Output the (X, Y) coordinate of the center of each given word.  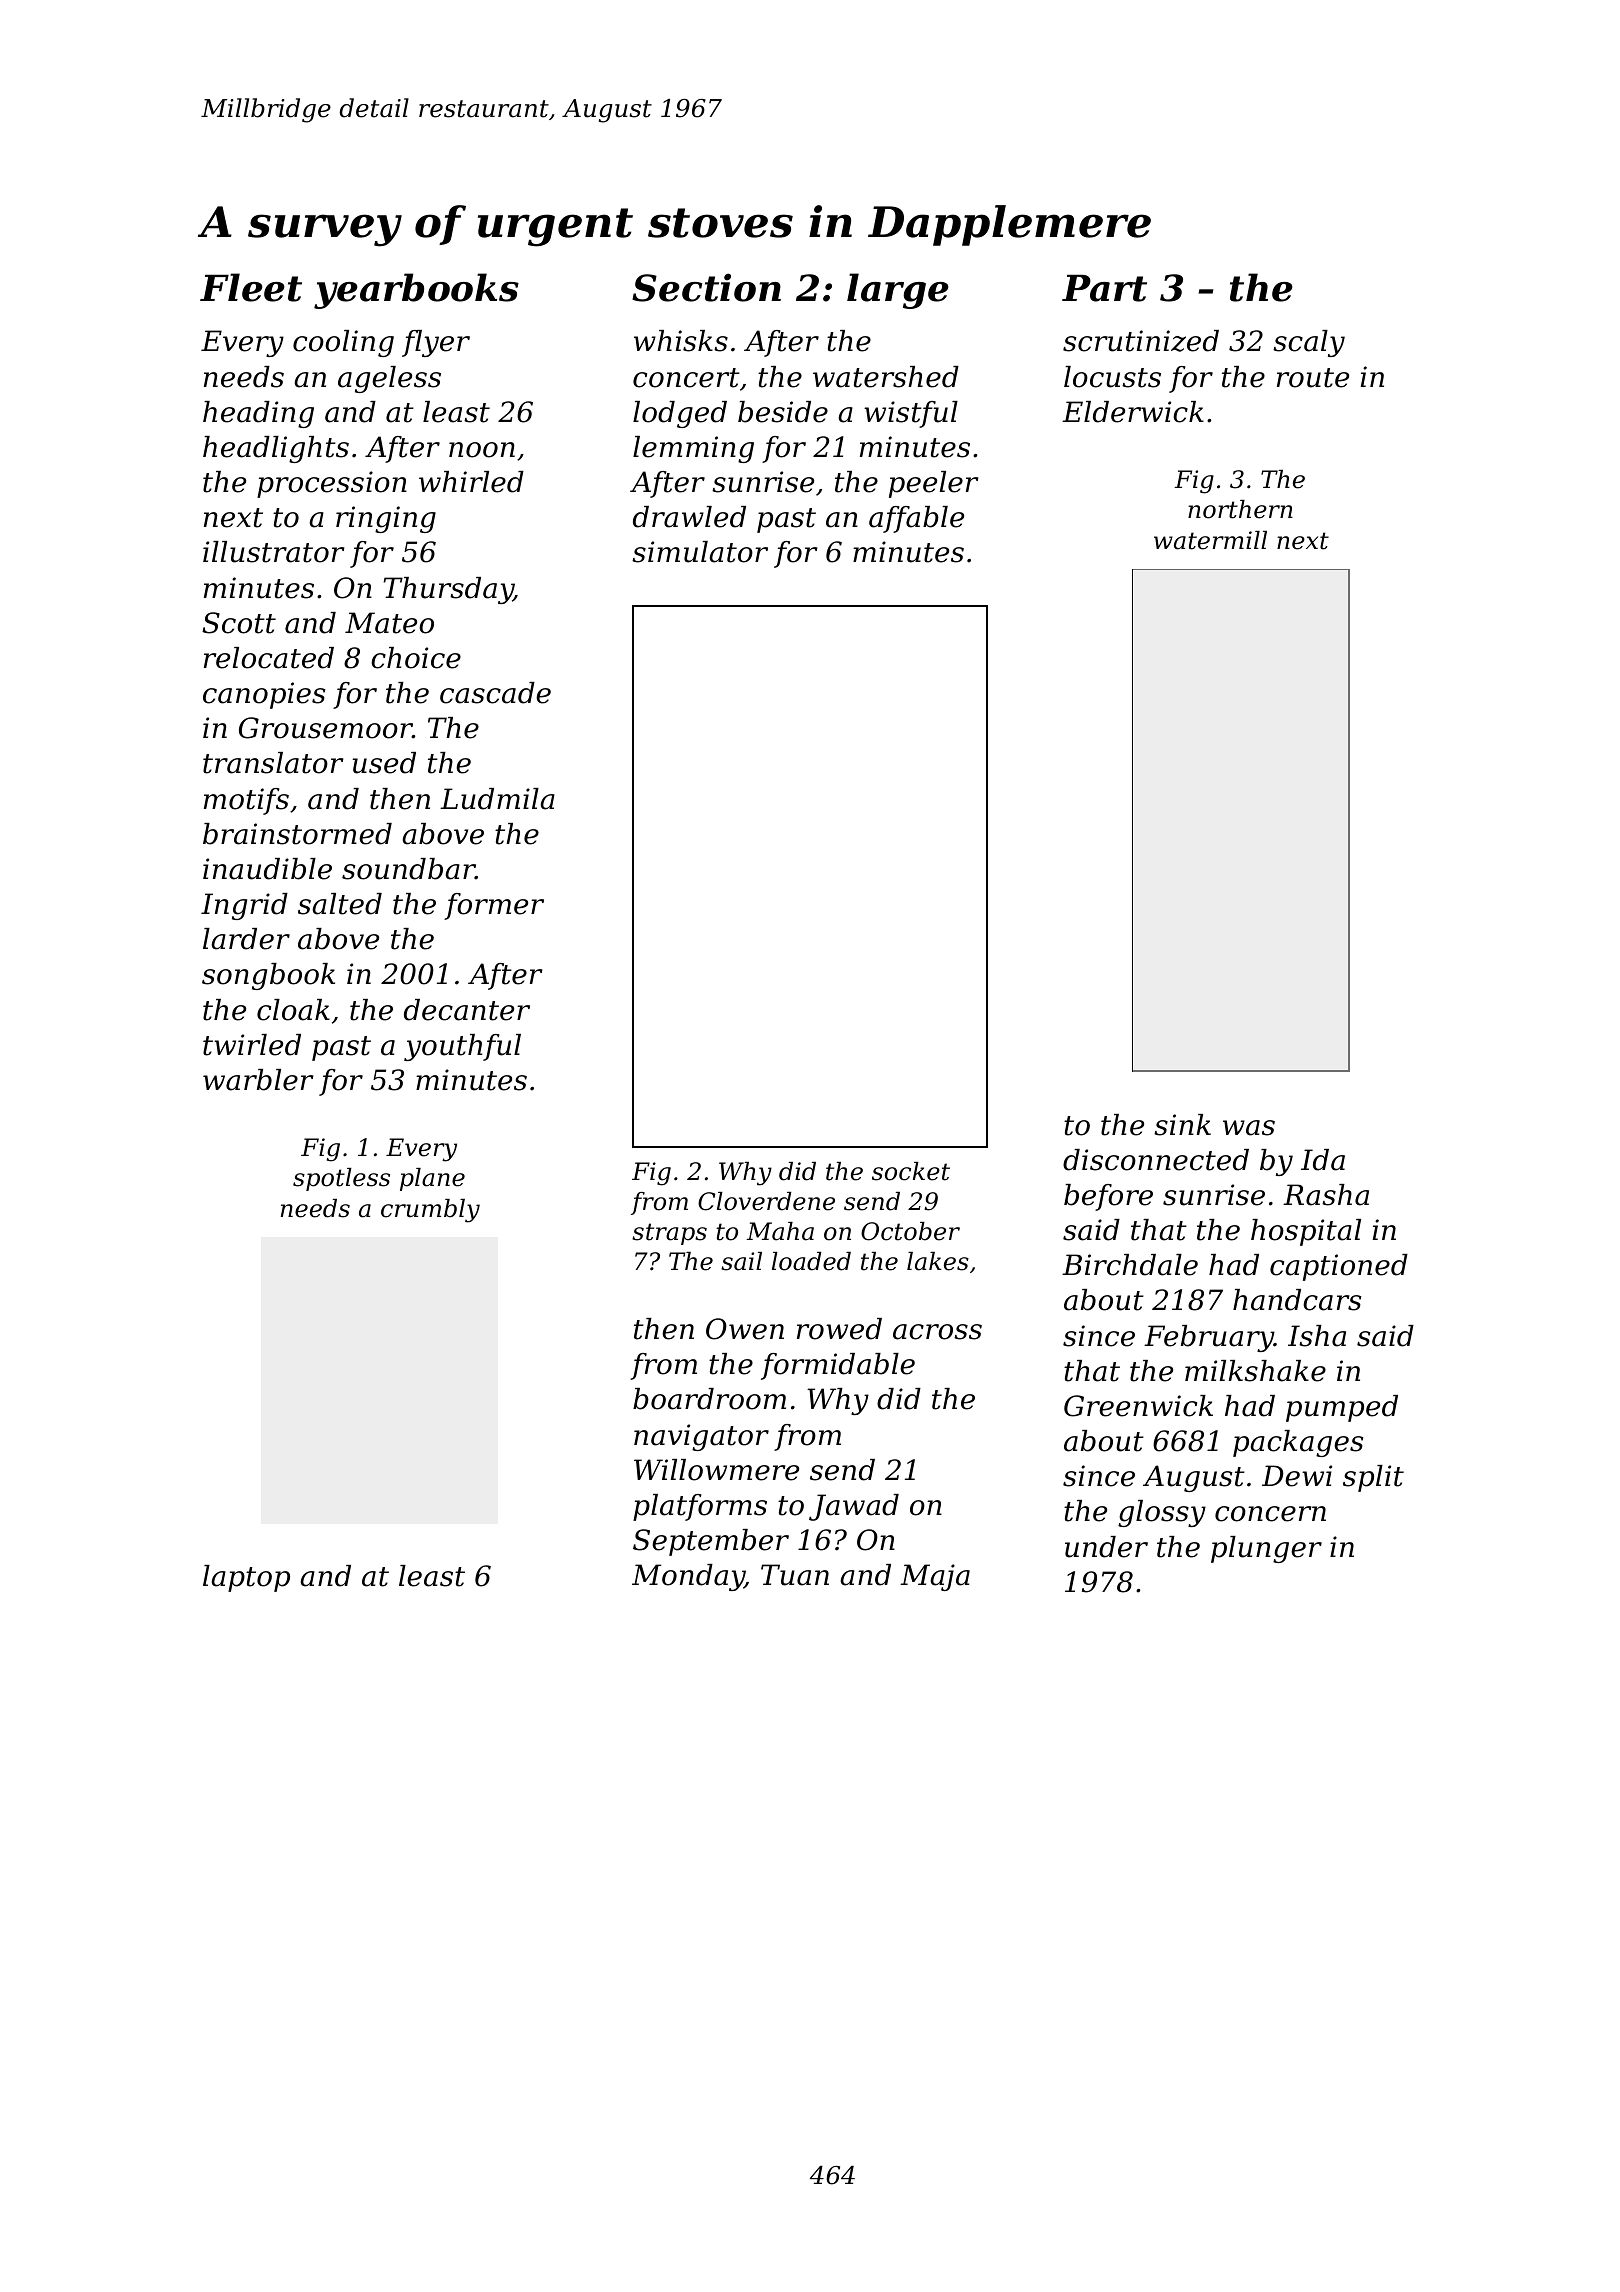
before (1108, 1197)
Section (706, 287)
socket (911, 1171)
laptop (246, 1578)
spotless (341, 1179)
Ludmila (497, 799)
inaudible (267, 869)
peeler (934, 484)
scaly (1309, 343)
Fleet (251, 287)
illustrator (274, 552)
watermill (1210, 540)
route (1313, 378)
